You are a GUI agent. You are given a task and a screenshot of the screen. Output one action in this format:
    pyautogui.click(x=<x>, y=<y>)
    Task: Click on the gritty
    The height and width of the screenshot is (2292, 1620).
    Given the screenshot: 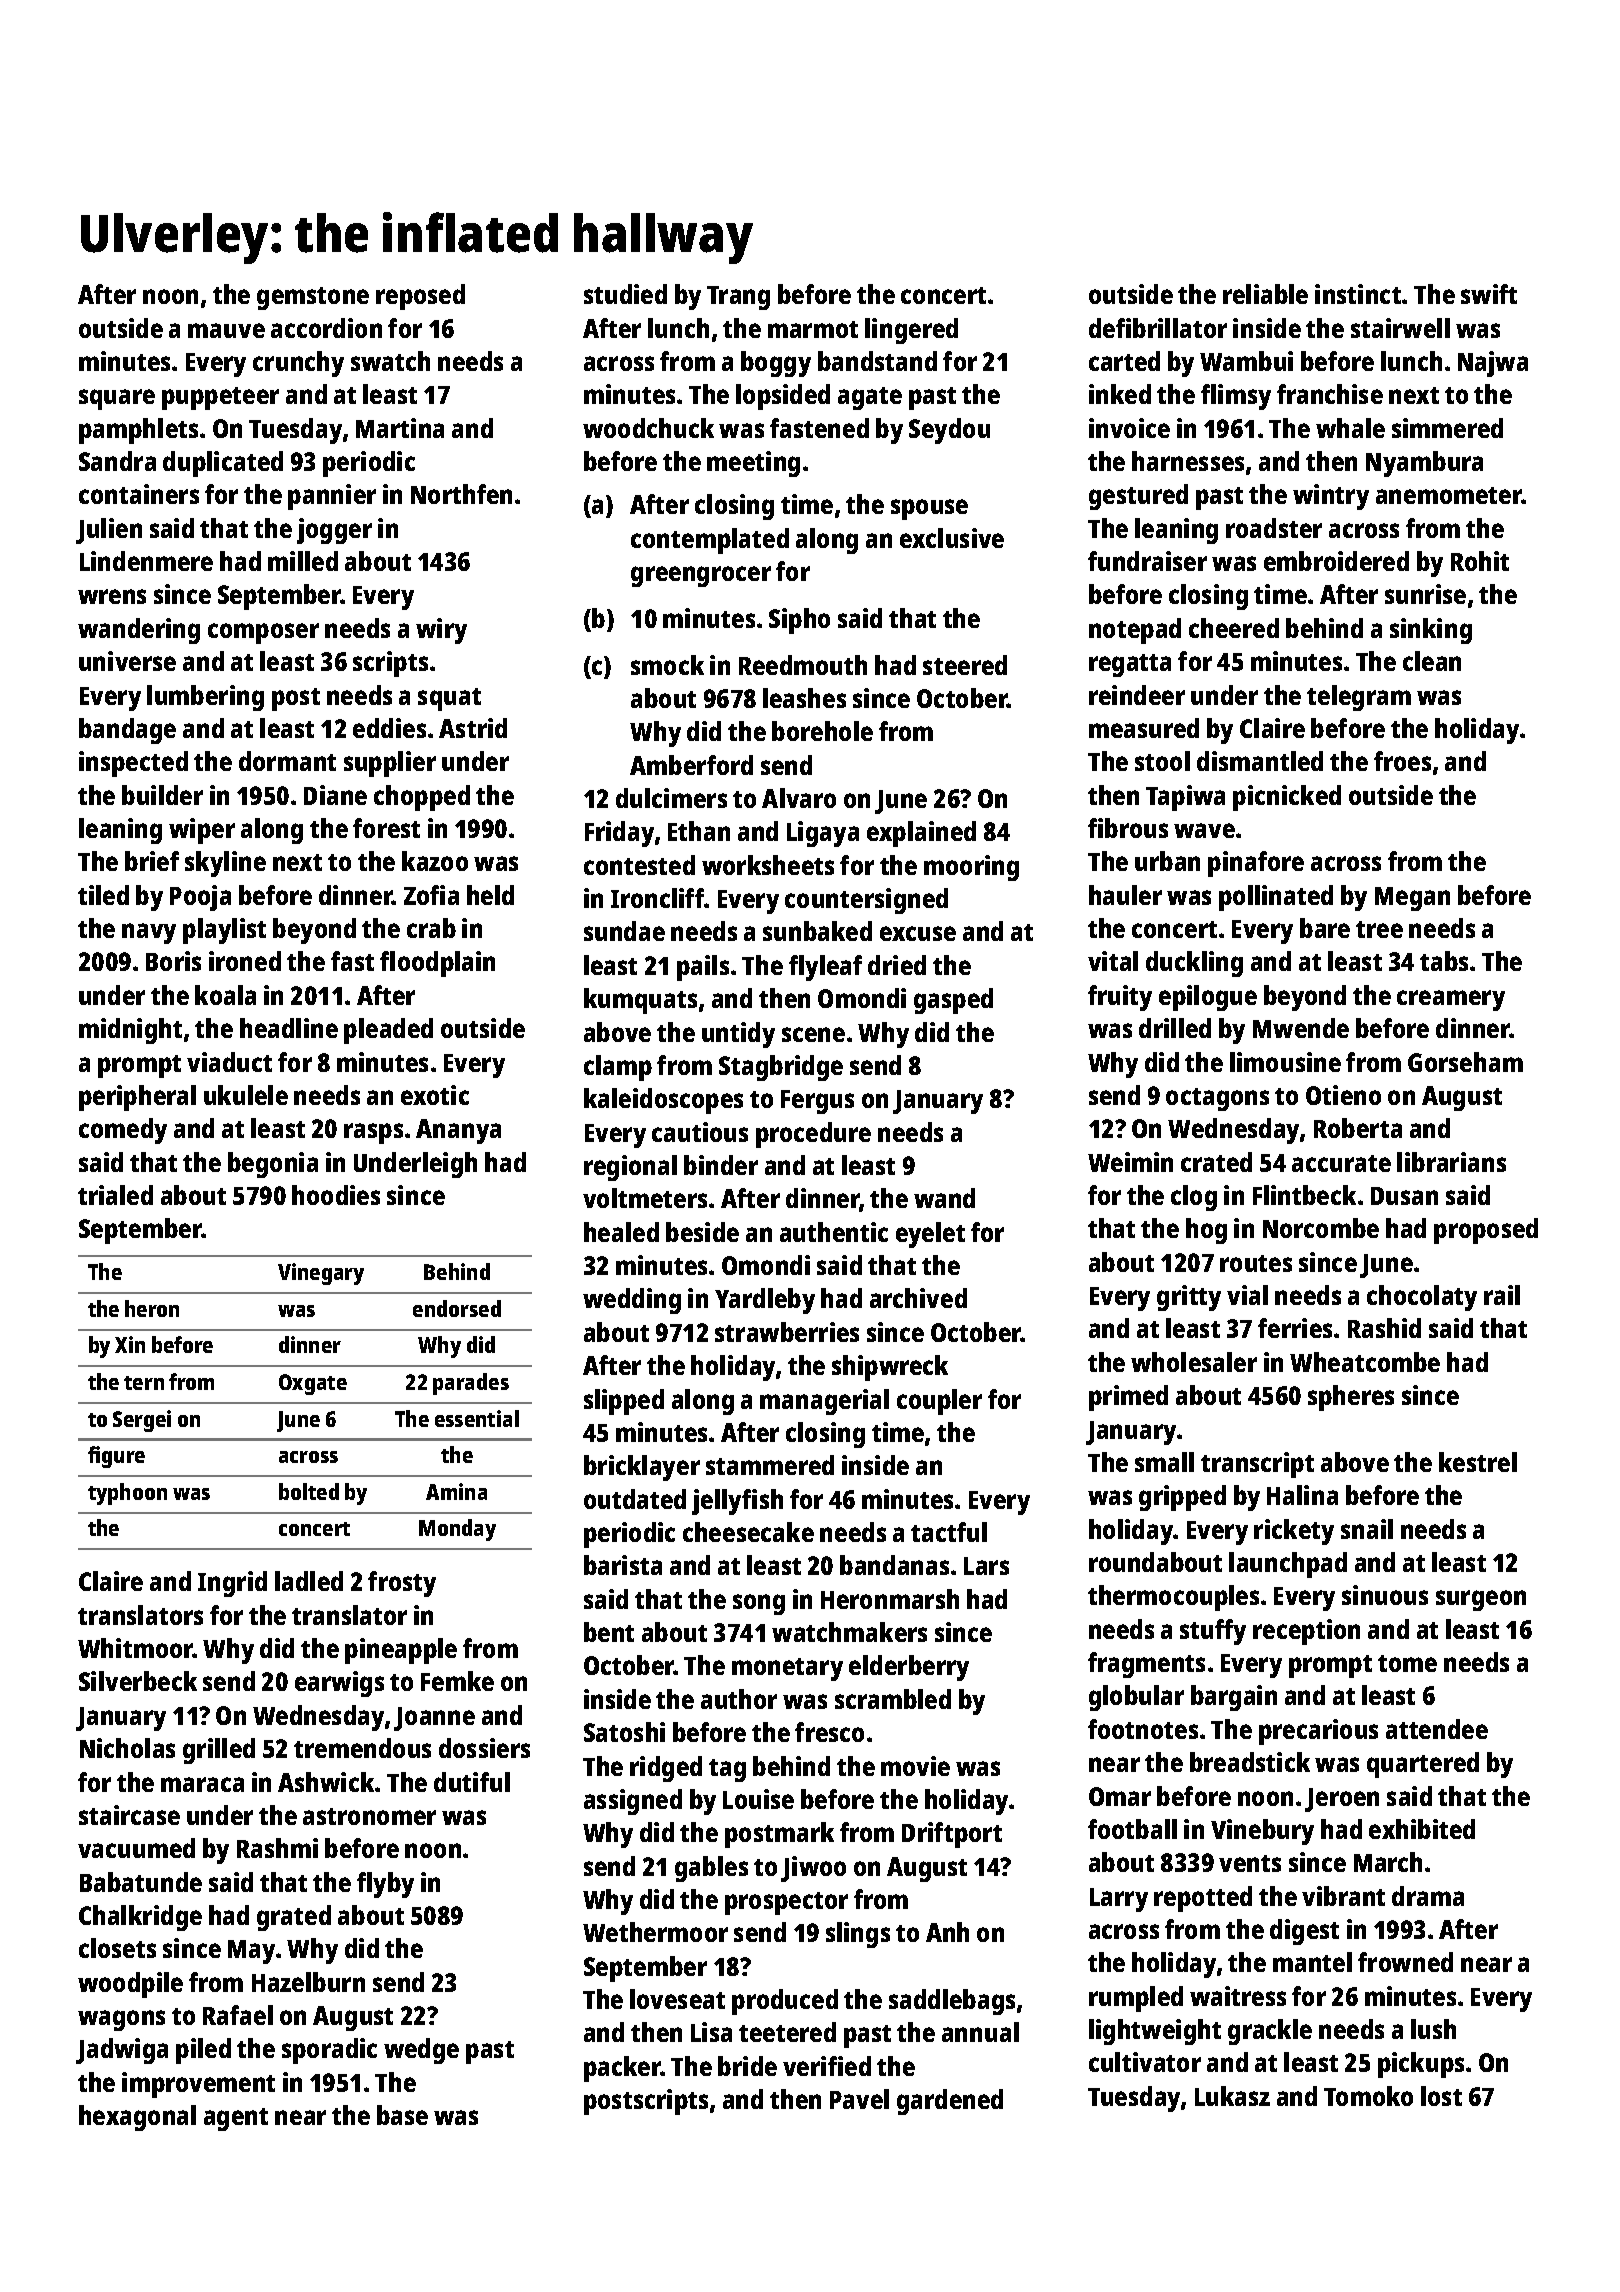 What is the action you would take?
    pyautogui.click(x=1189, y=1298)
